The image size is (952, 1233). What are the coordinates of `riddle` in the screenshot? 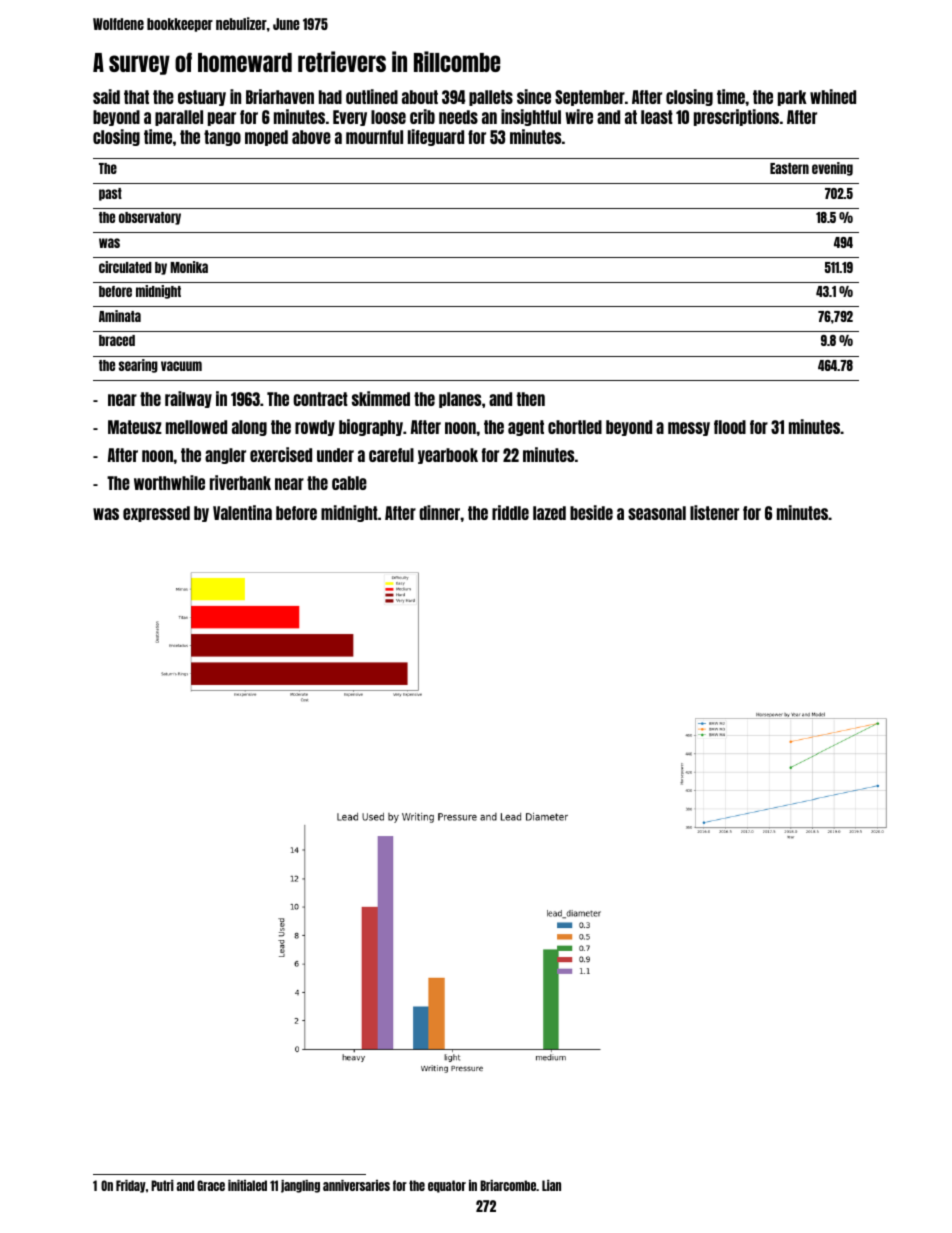 It's located at (510, 512).
